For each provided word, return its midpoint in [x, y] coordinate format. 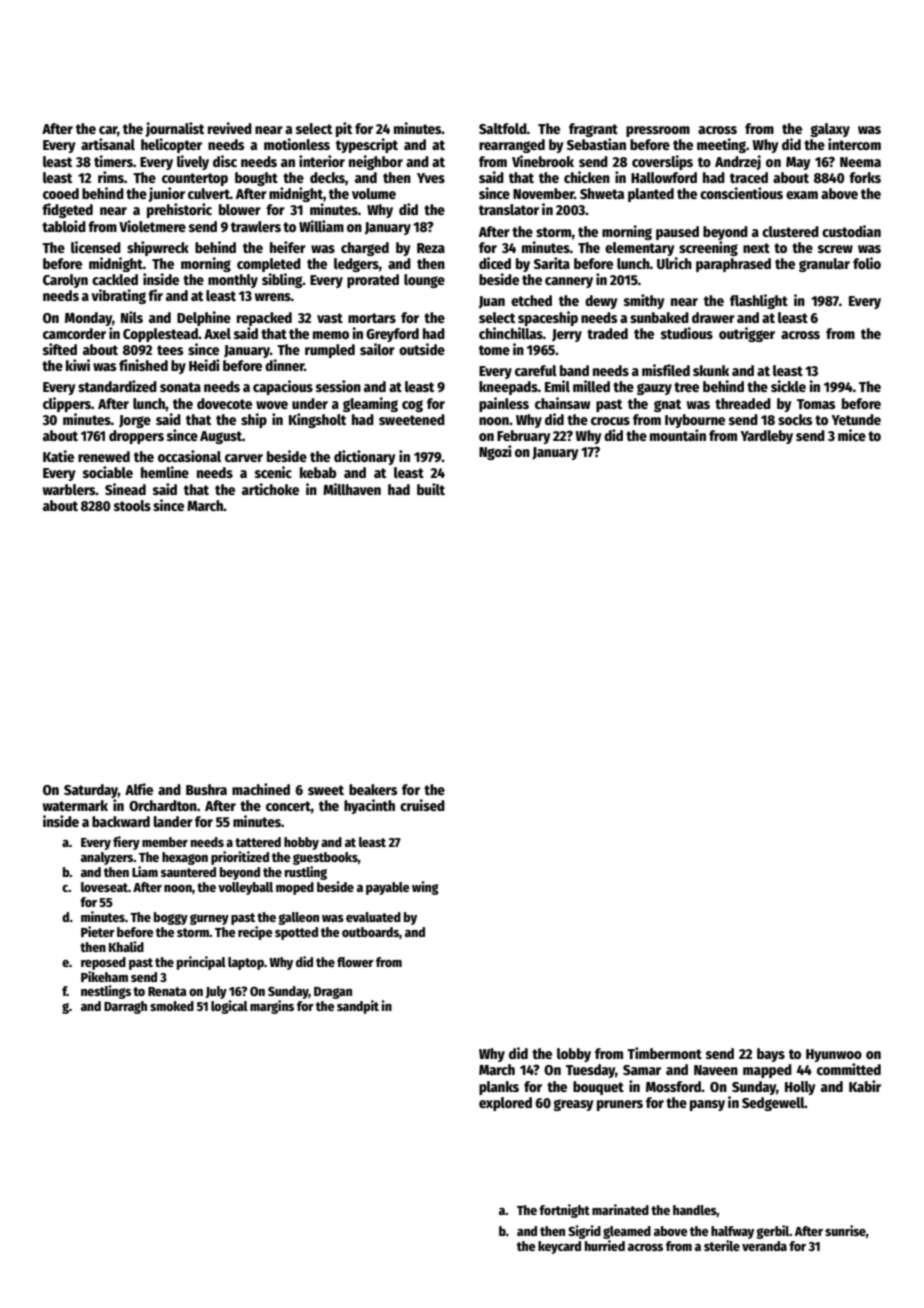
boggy [171, 918]
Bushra [206, 789]
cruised [422, 805]
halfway [732, 1232]
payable [388, 888]
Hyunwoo [834, 1055]
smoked [172, 1006]
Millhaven [352, 489]
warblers [69, 489]
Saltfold [503, 128]
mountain [678, 435]
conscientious [741, 193]
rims [111, 177]
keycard [559, 1247]
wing [425, 888]
